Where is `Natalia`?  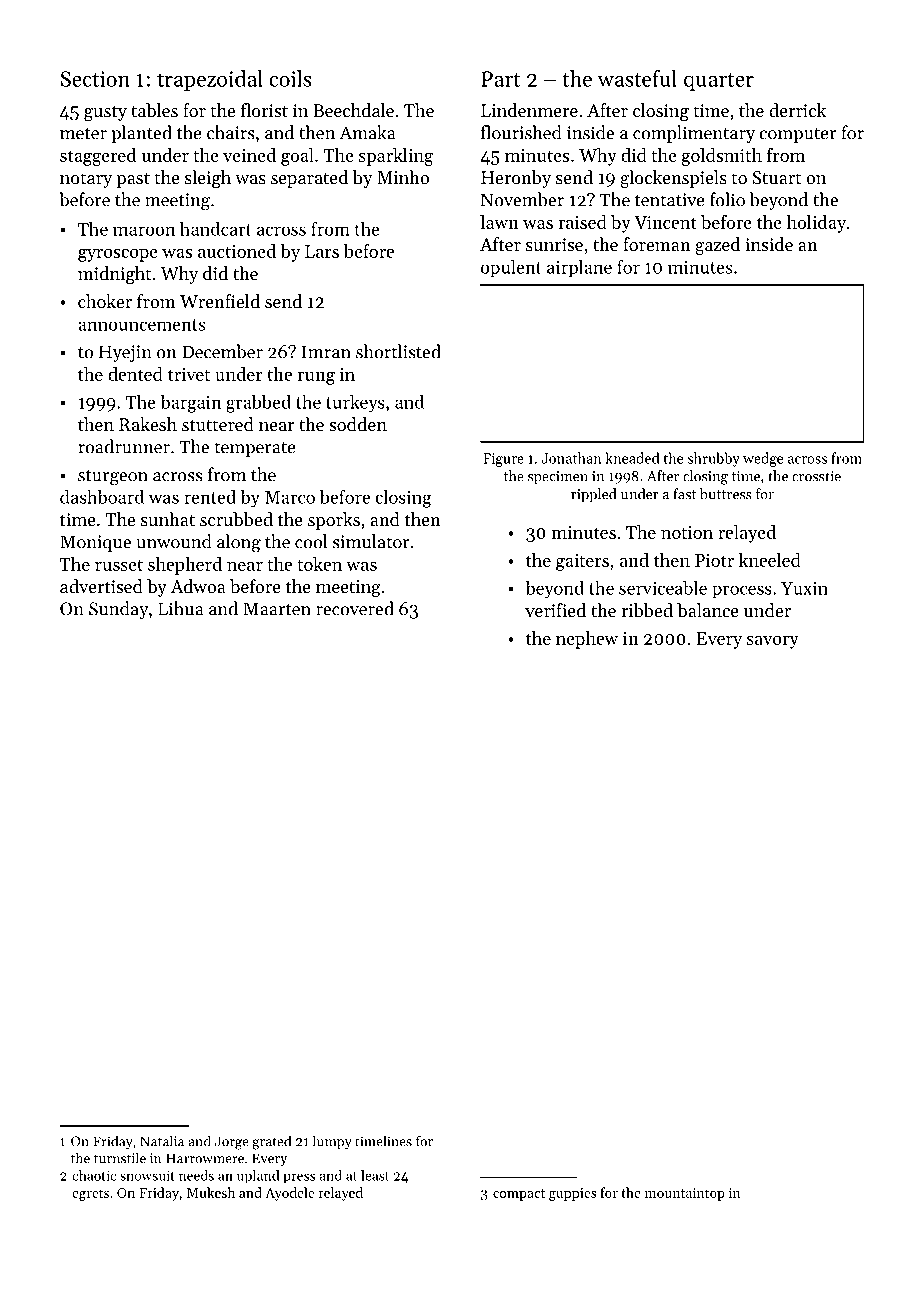
Natalia is located at coordinates (162, 1141).
